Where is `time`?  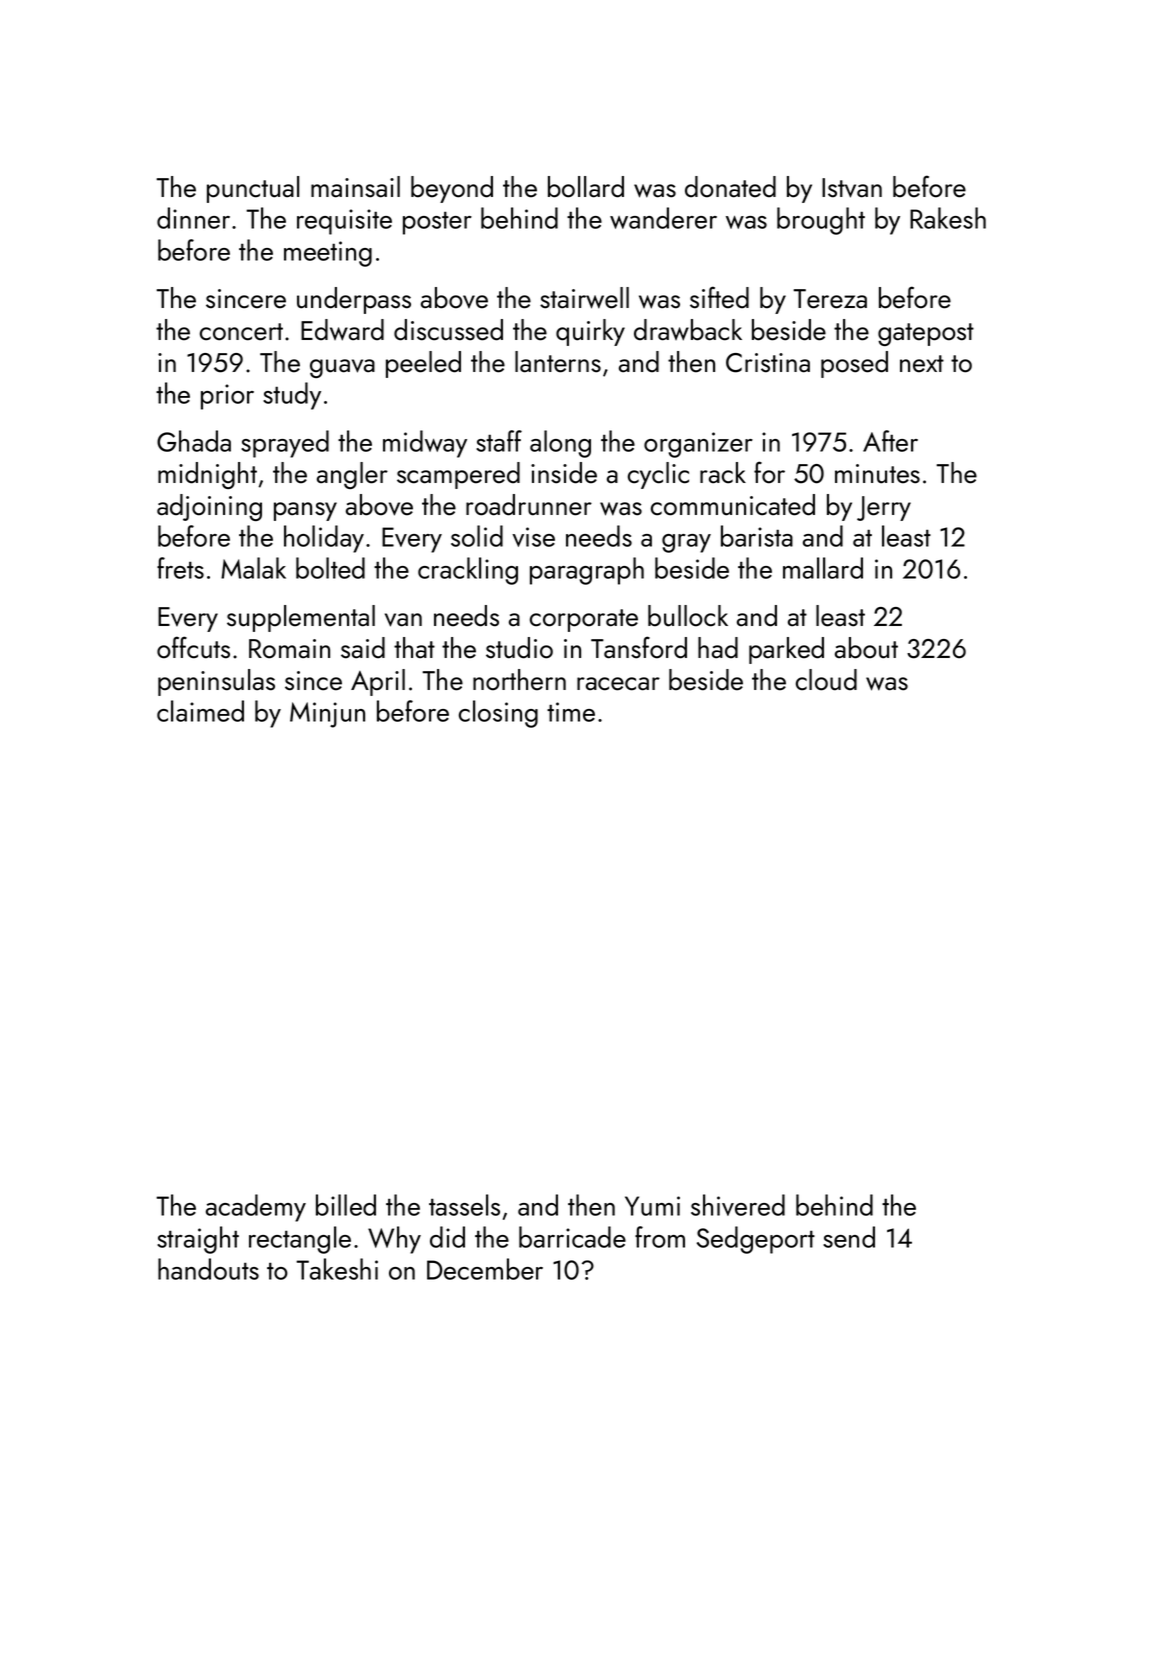
time is located at coordinates (571, 712).
